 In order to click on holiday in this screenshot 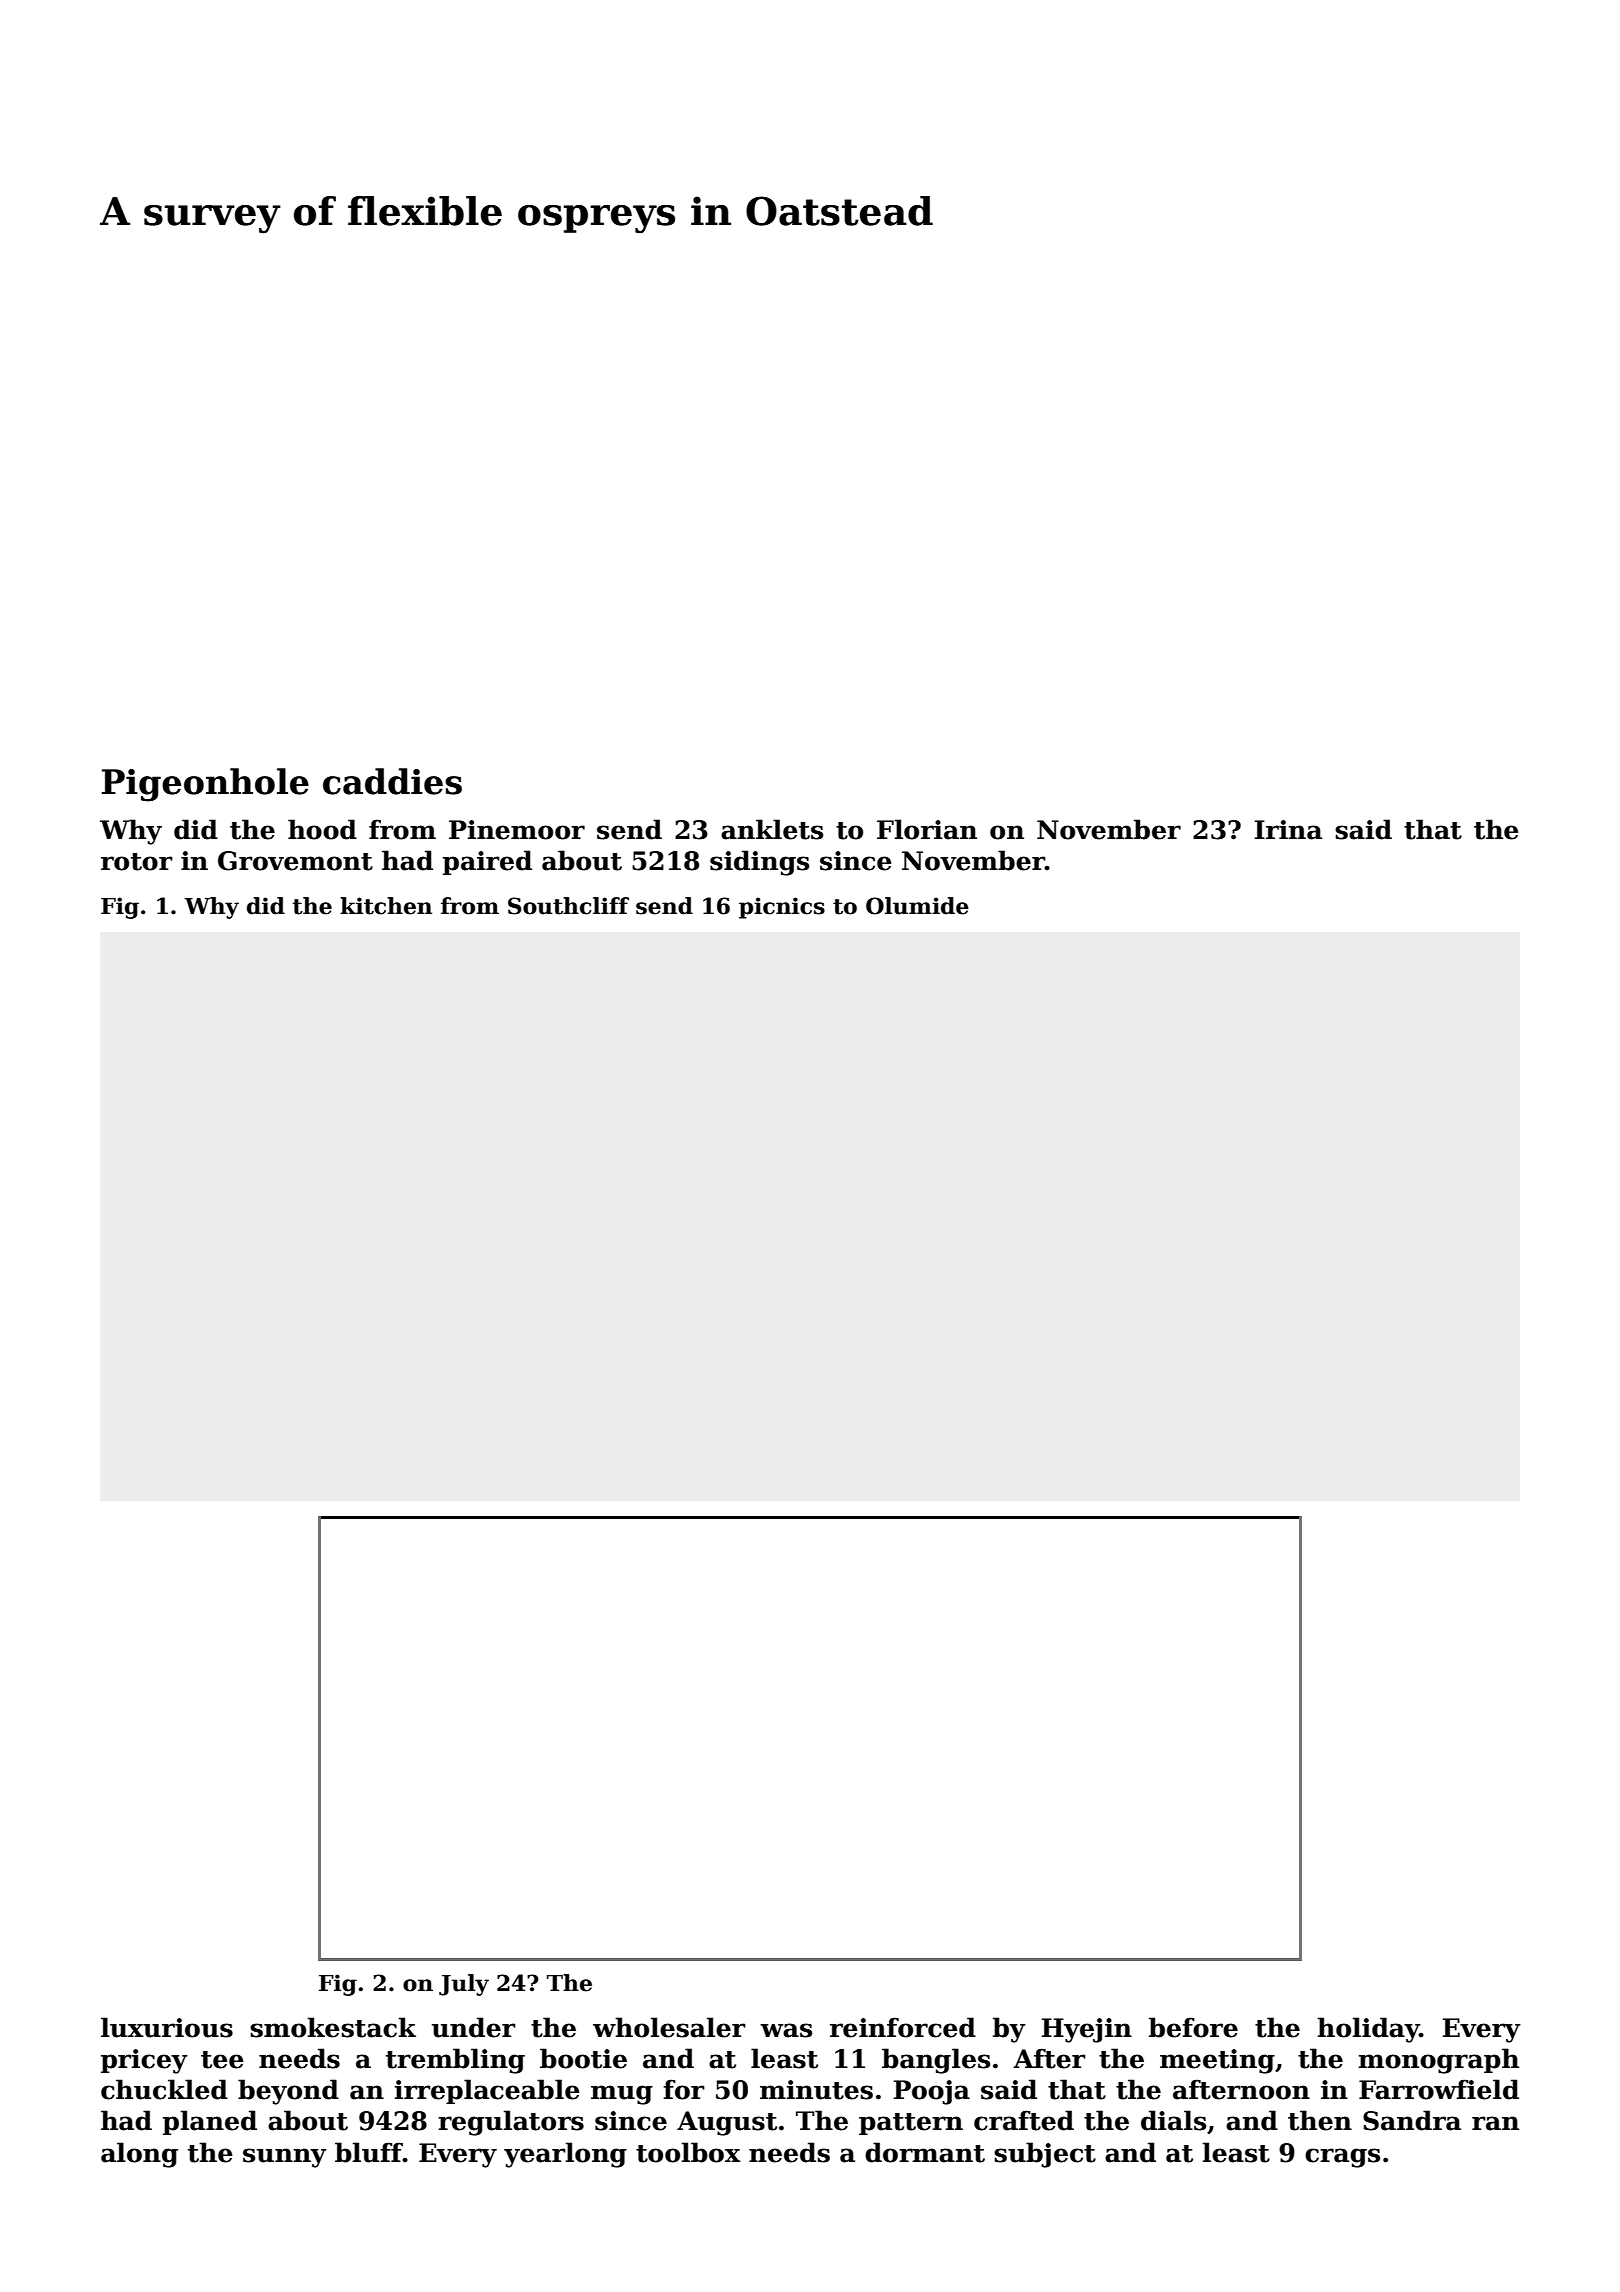, I will do `click(1368, 2030)`.
